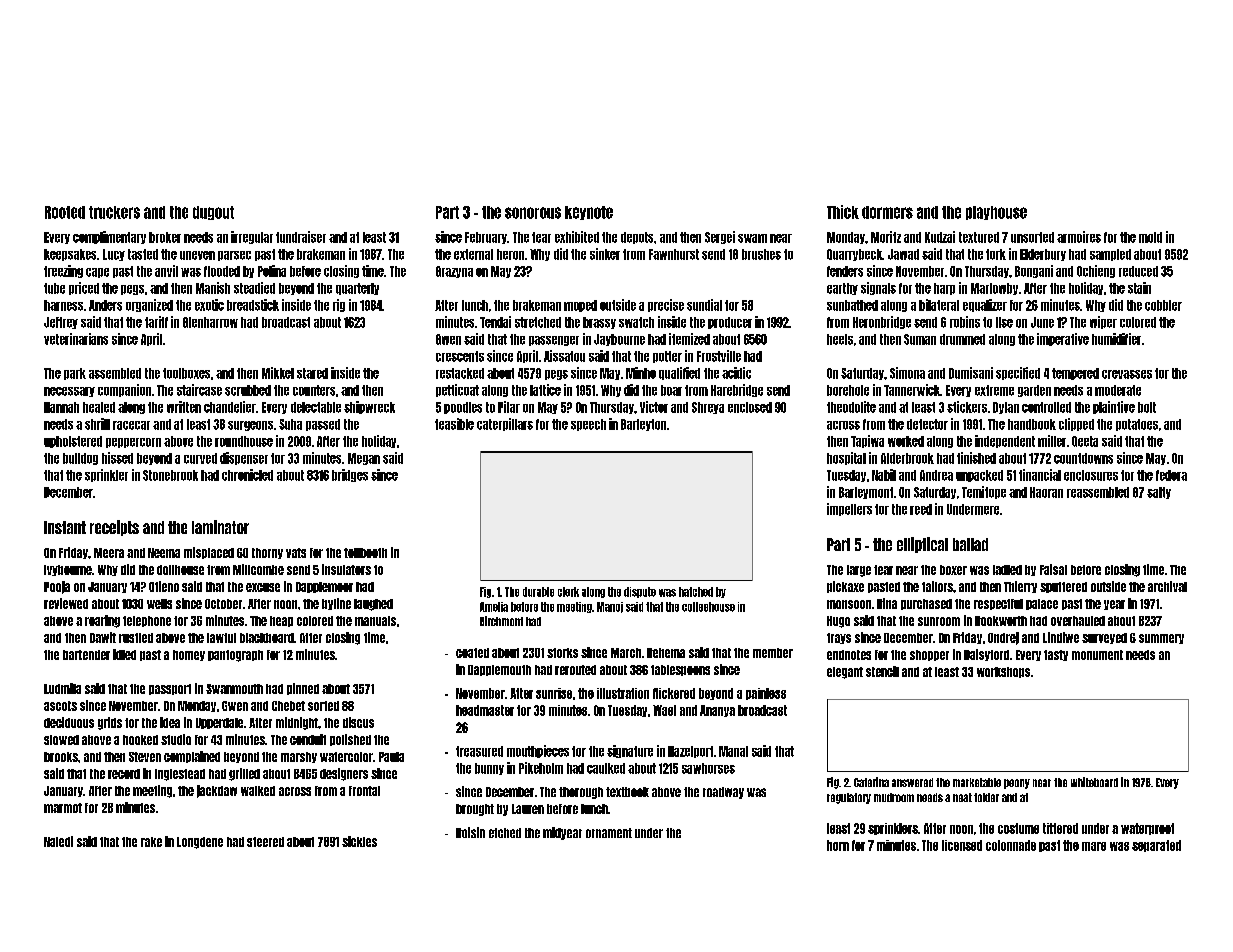 This screenshot has width=1233, height=952. What do you see at coordinates (61, 757) in the screenshot?
I see `brooks` at bounding box center [61, 757].
